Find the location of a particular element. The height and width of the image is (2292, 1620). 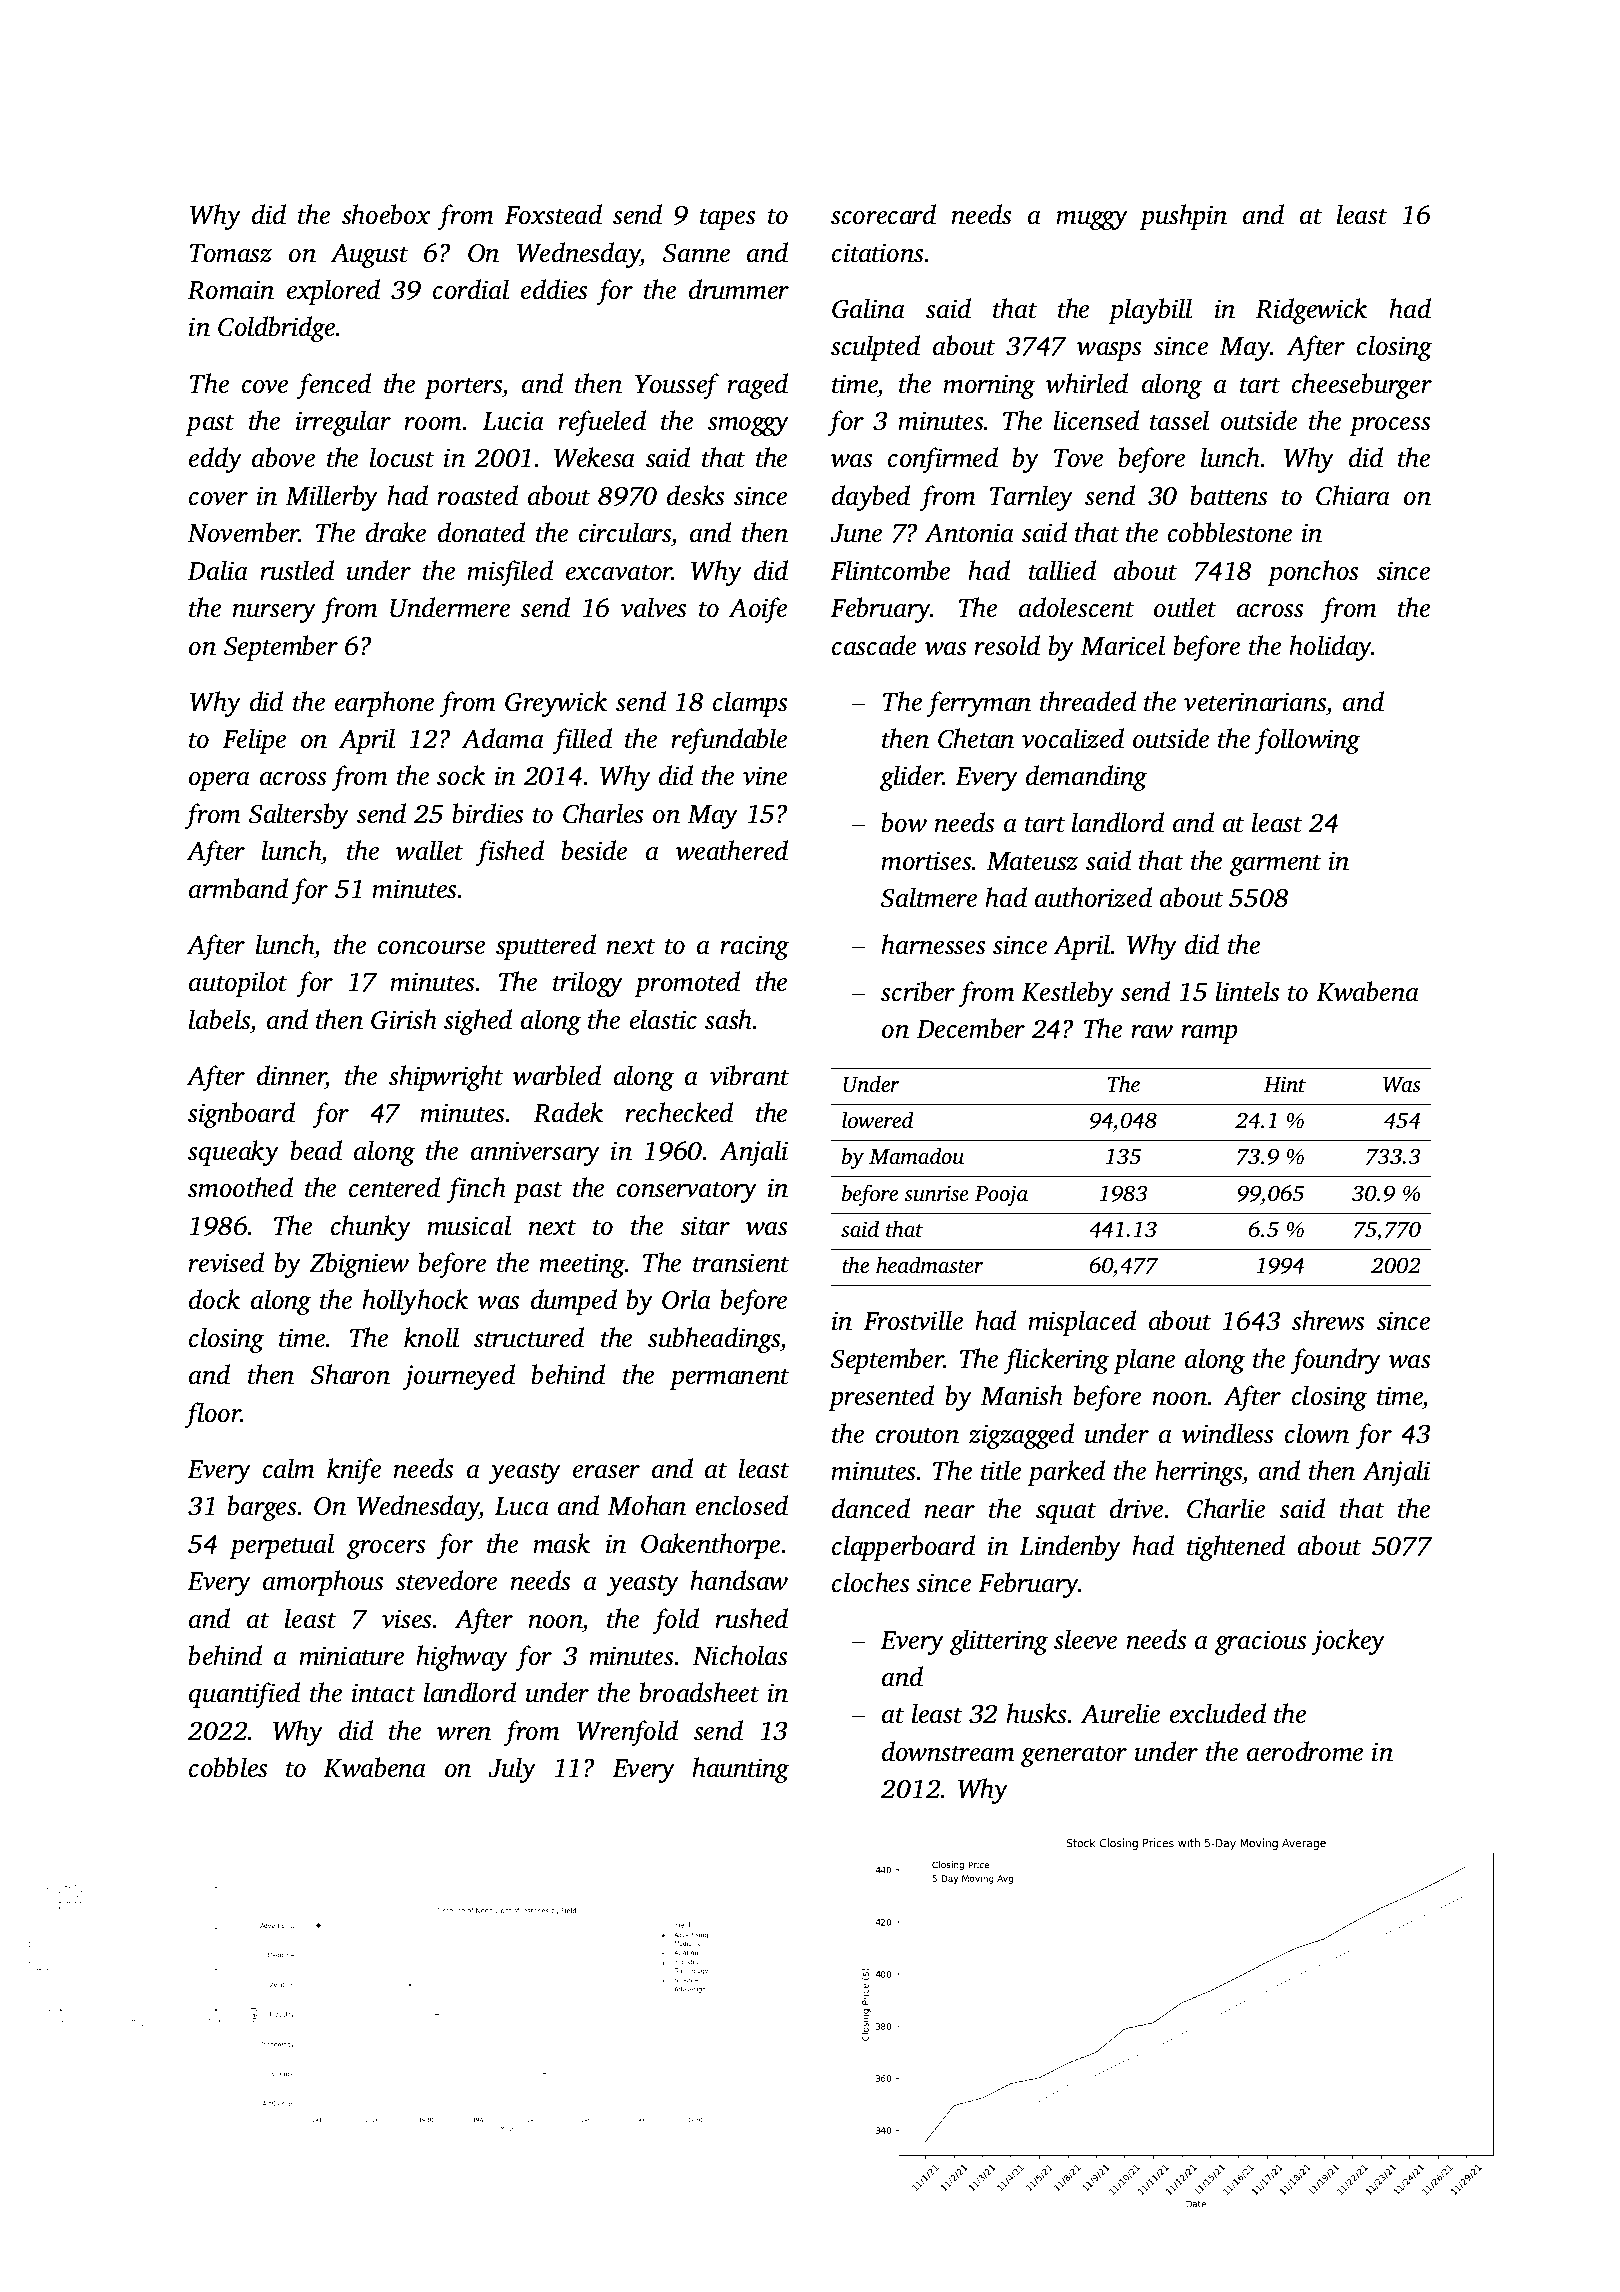

Greywick is located at coordinates (556, 704).
